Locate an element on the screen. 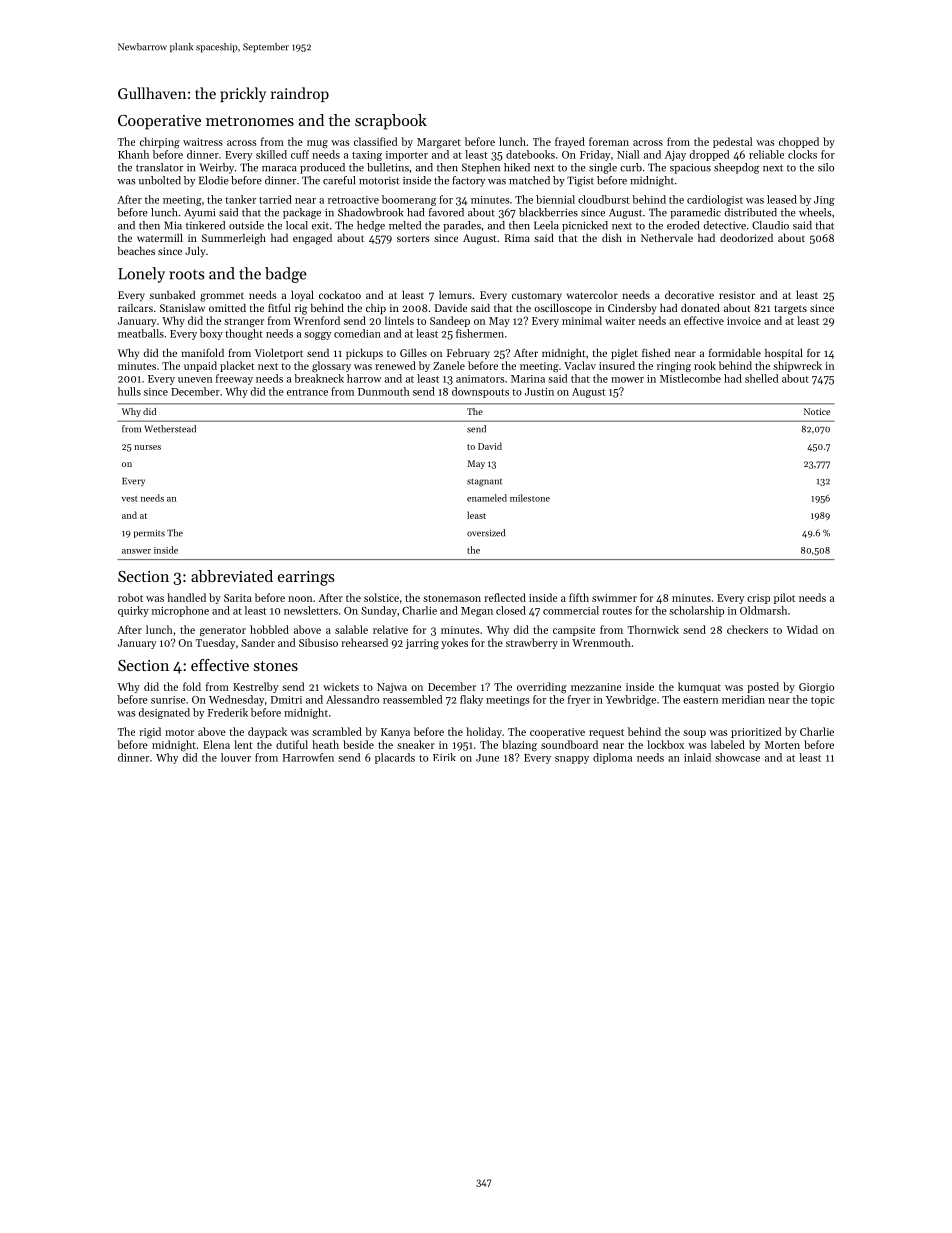 This screenshot has width=952, height=1233. crisp is located at coordinates (758, 599).
